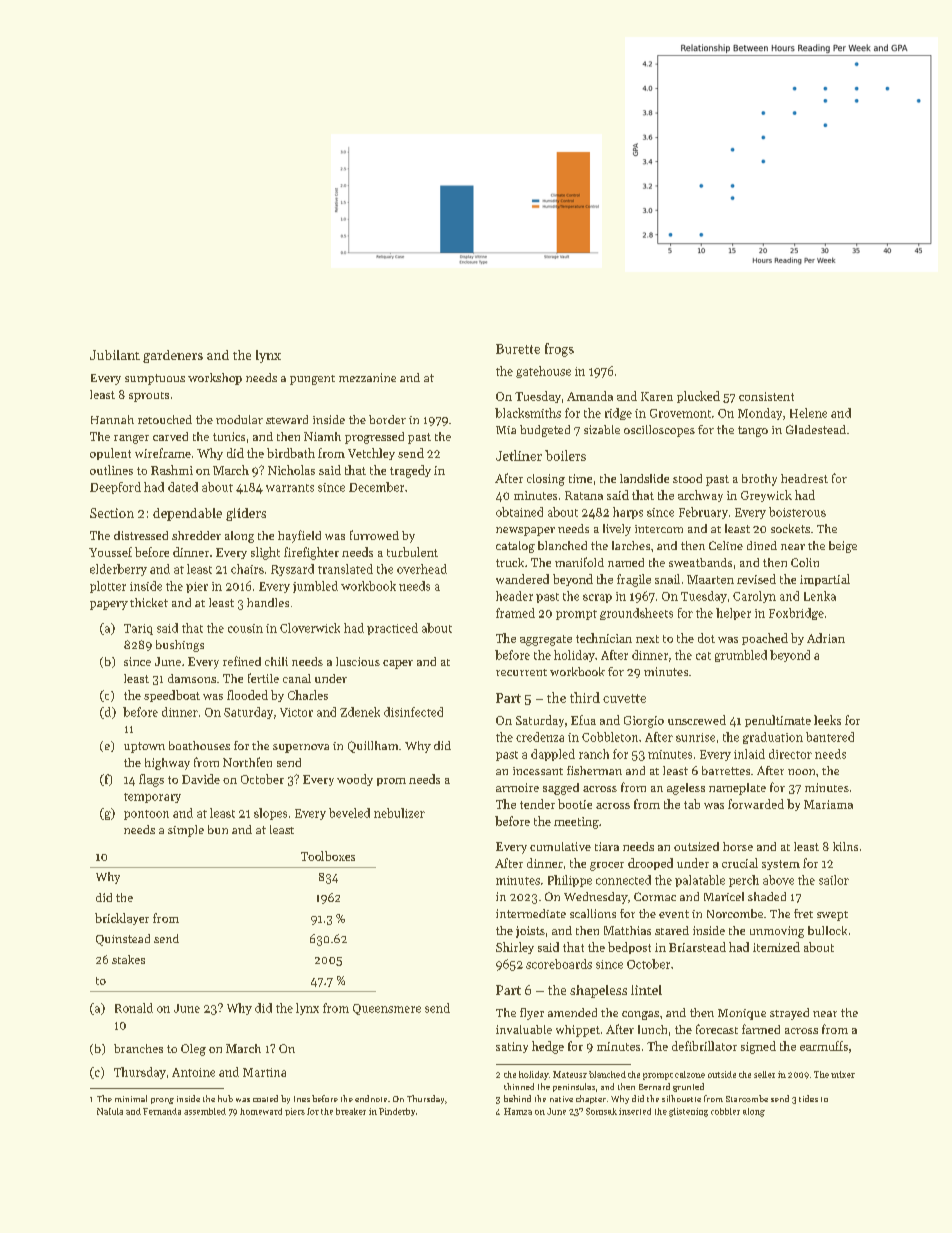  What do you see at coordinates (112, 419) in the page?
I see `Hannah` at bounding box center [112, 419].
